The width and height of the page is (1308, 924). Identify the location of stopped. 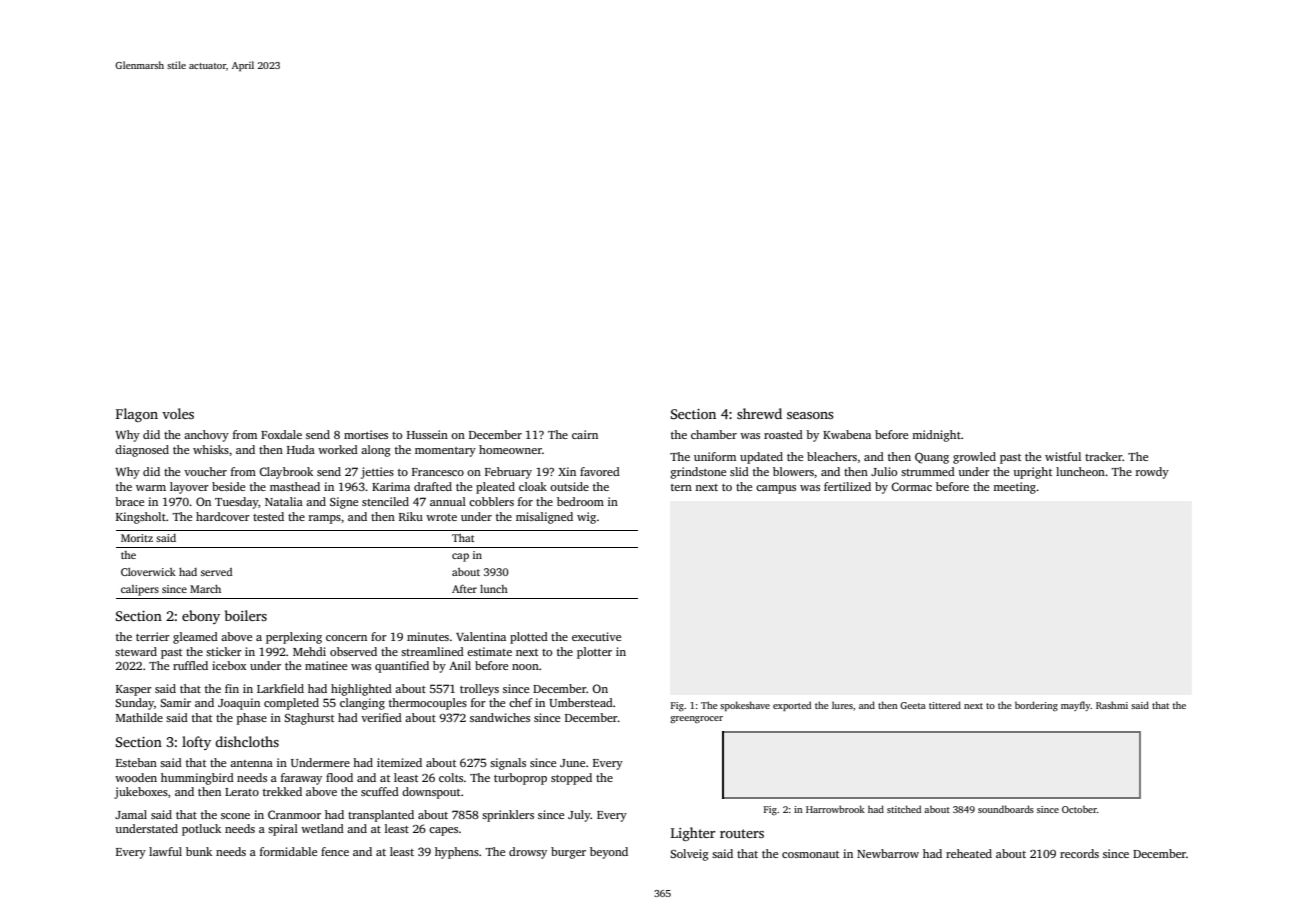
(571, 779).
